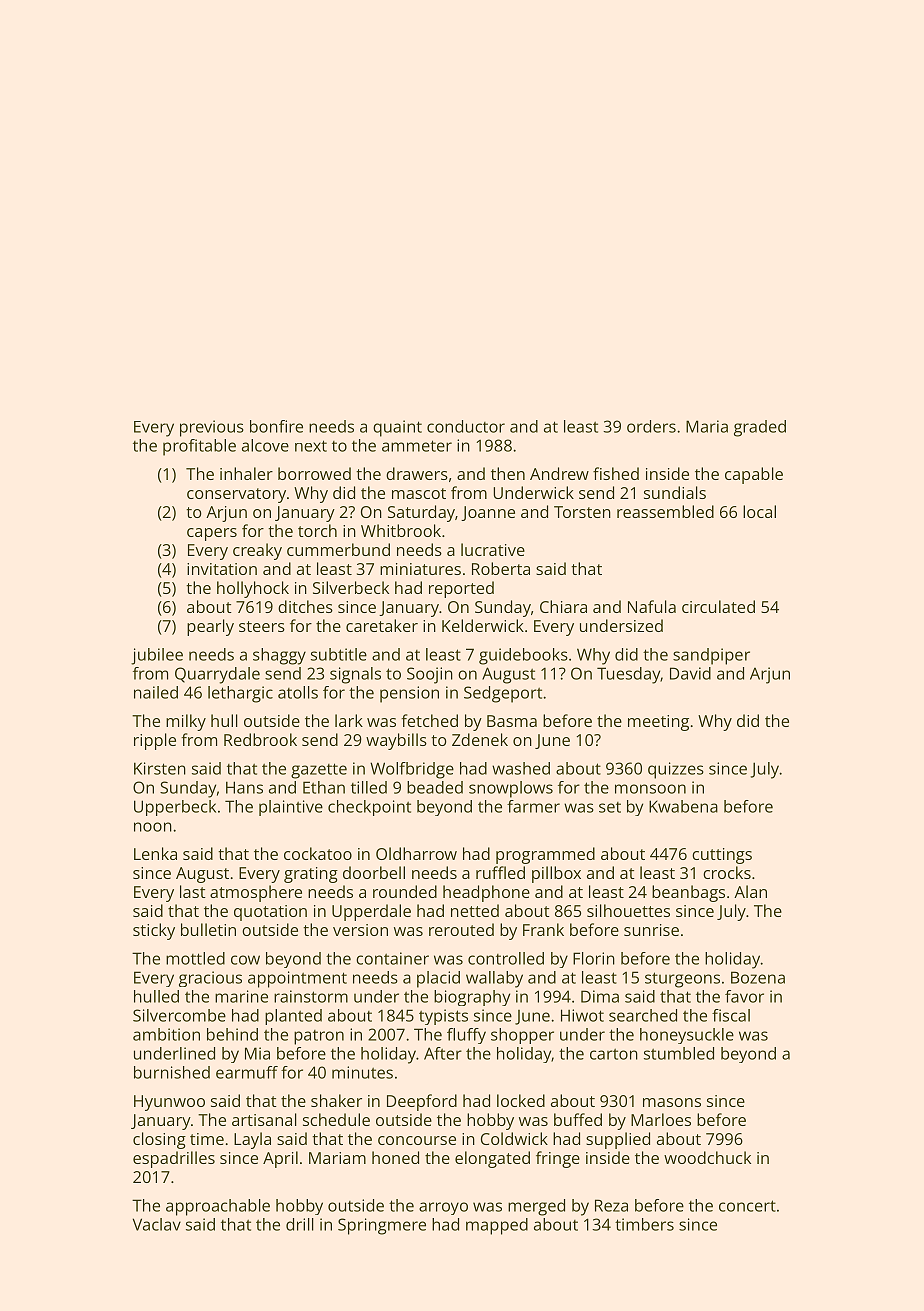 The height and width of the screenshot is (1311, 924). What do you see at coordinates (429, 720) in the screenshot?
I see `fetched` at bounding box center [429, 720].
